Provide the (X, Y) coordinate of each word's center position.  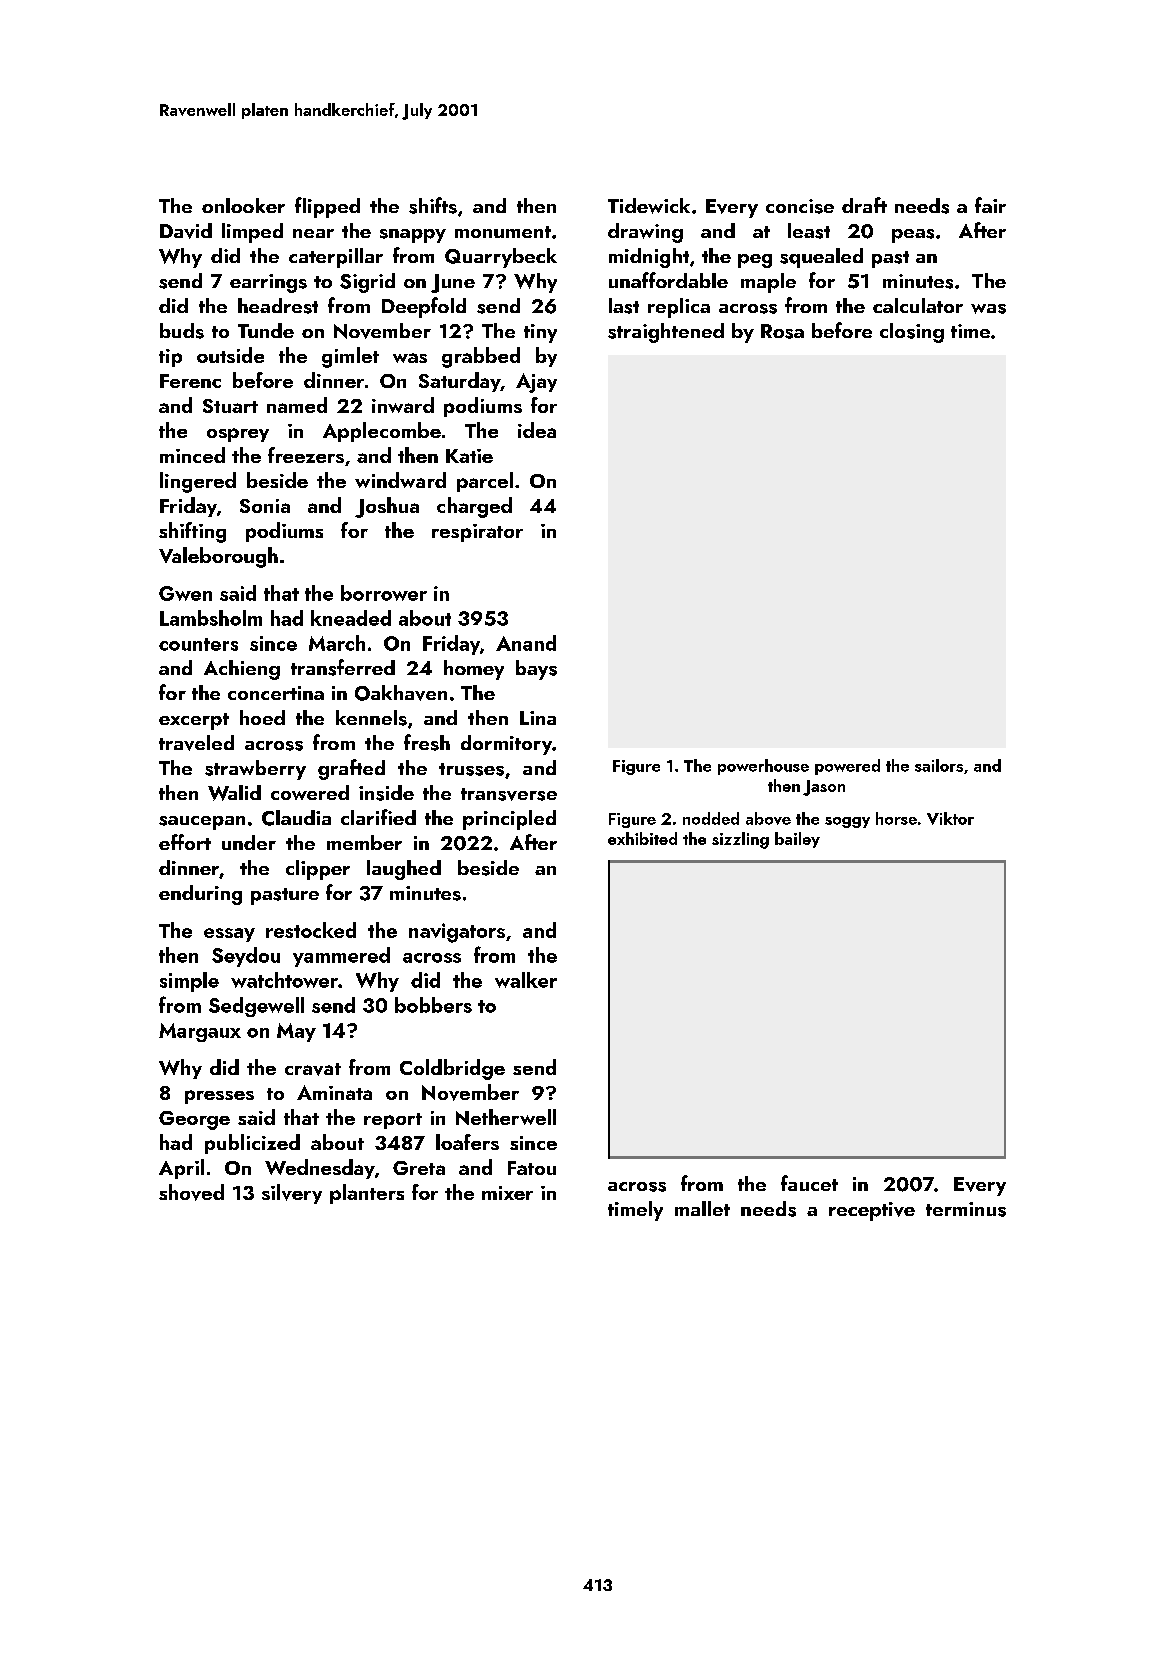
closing (912, 333)
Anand (526, 643)
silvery (292, 1194)
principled (509, 820)
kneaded (351, 618)
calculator (918, 305)
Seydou (246, 957)
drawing (645, 233)
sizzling (740, 840)
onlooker (243, 205)
